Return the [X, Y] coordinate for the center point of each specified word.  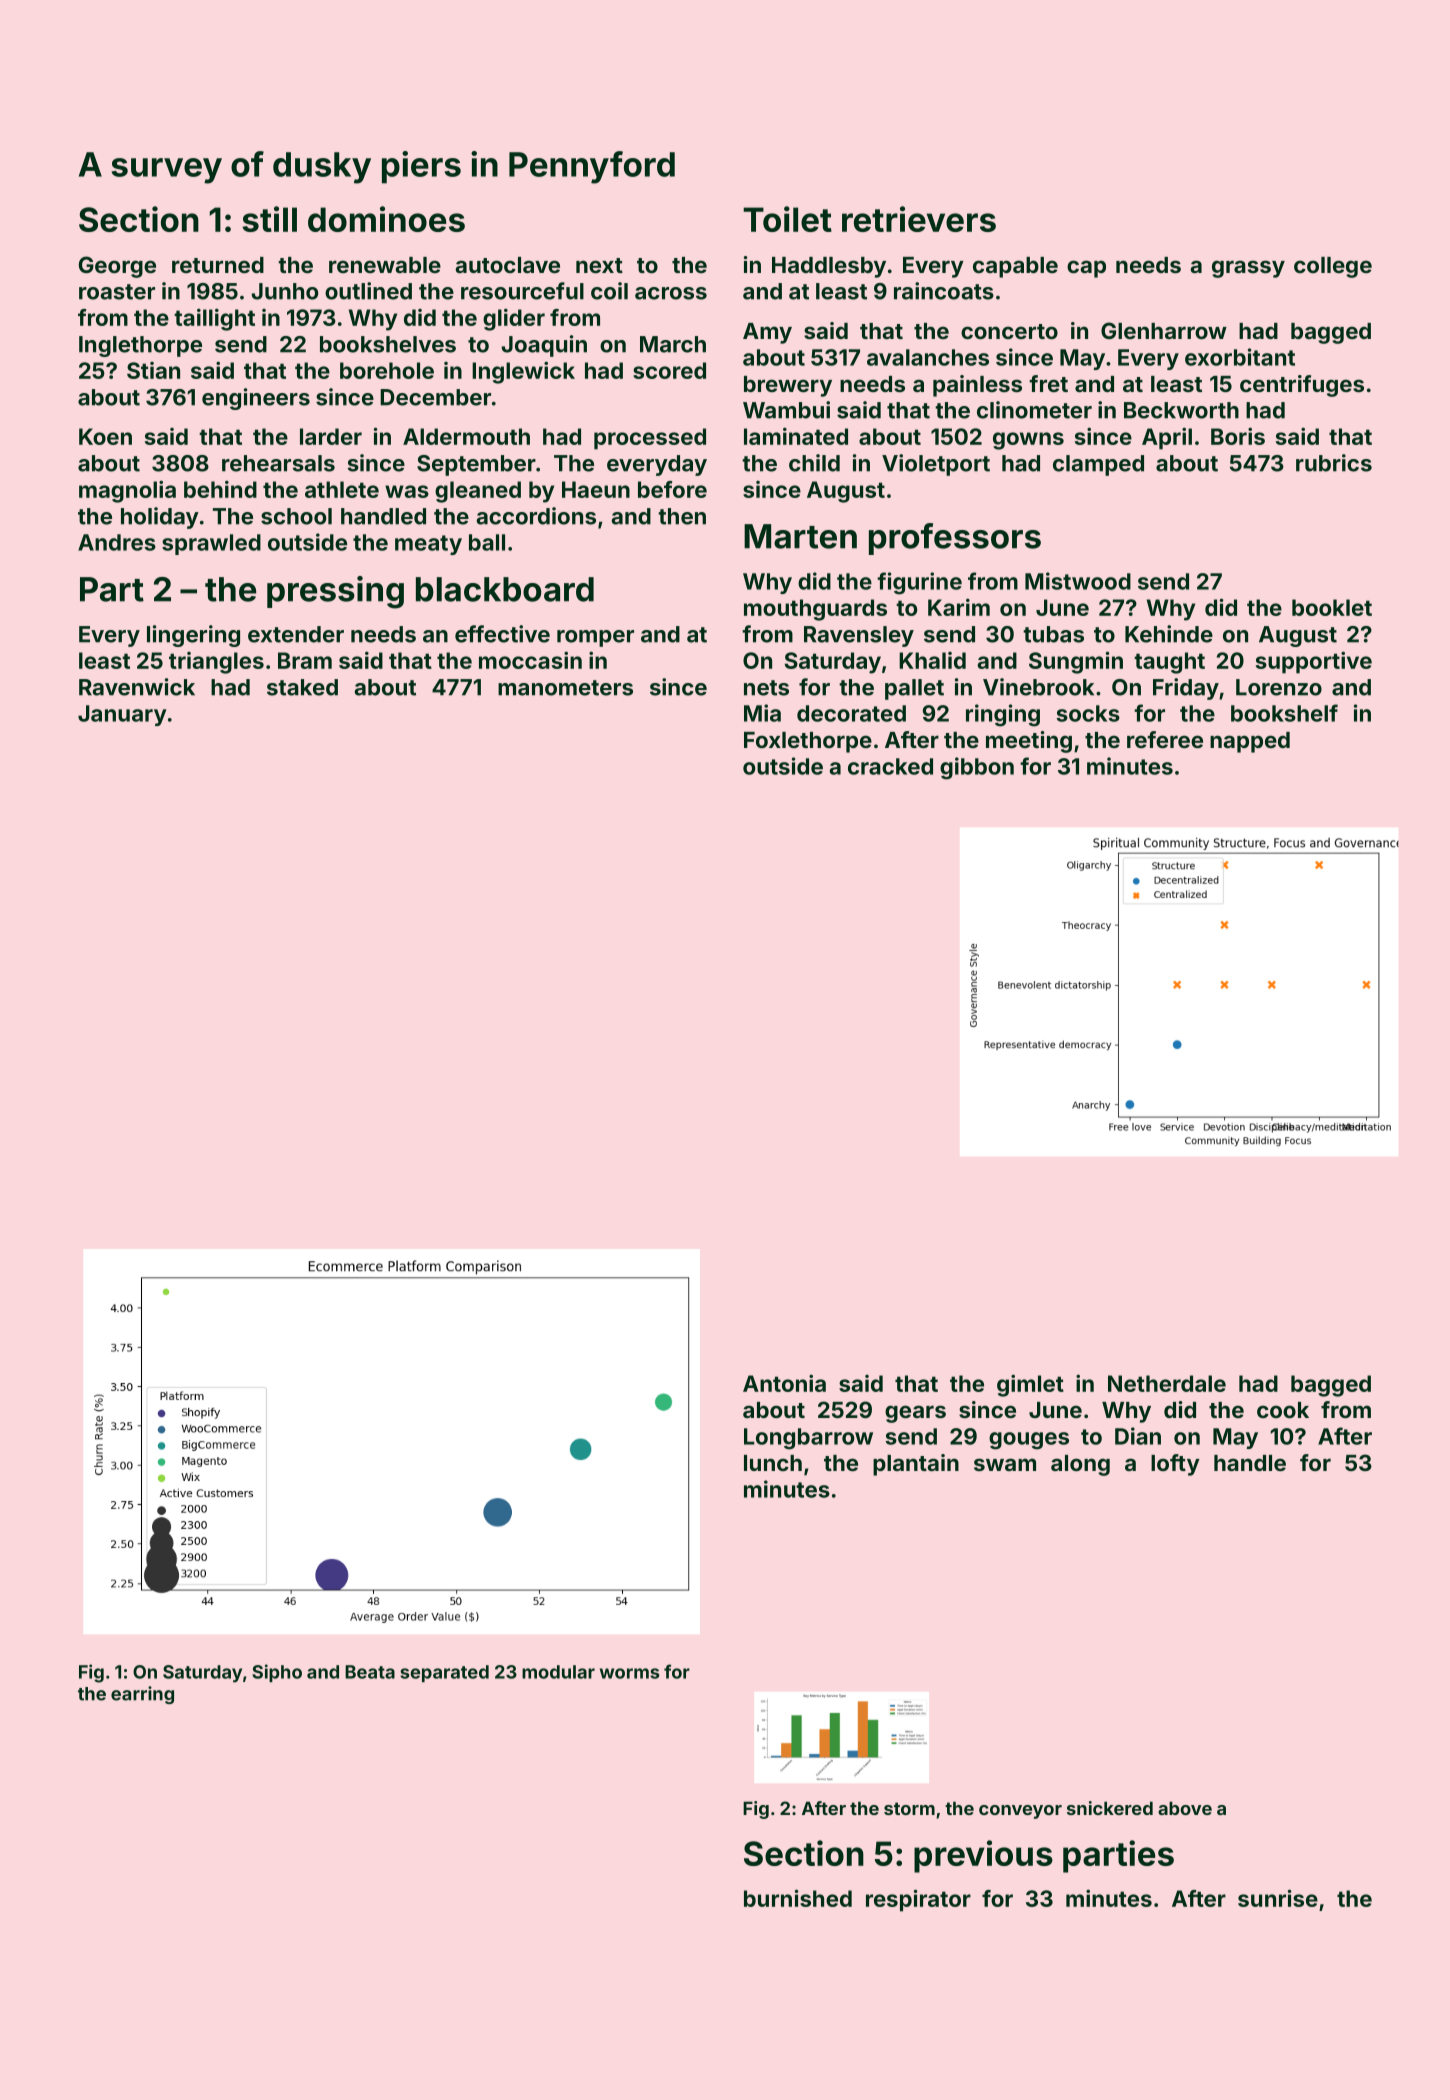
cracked [890, 766]
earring [142, 1695]
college [1333, 267]
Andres [117, 542]
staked [302, 687]
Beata [370, 1672]
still [269, 219]
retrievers [919, 219]
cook [1283, 1410]
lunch [773, 1463]
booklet [1332, 607]
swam [1005, 1464]
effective [502, 634]
